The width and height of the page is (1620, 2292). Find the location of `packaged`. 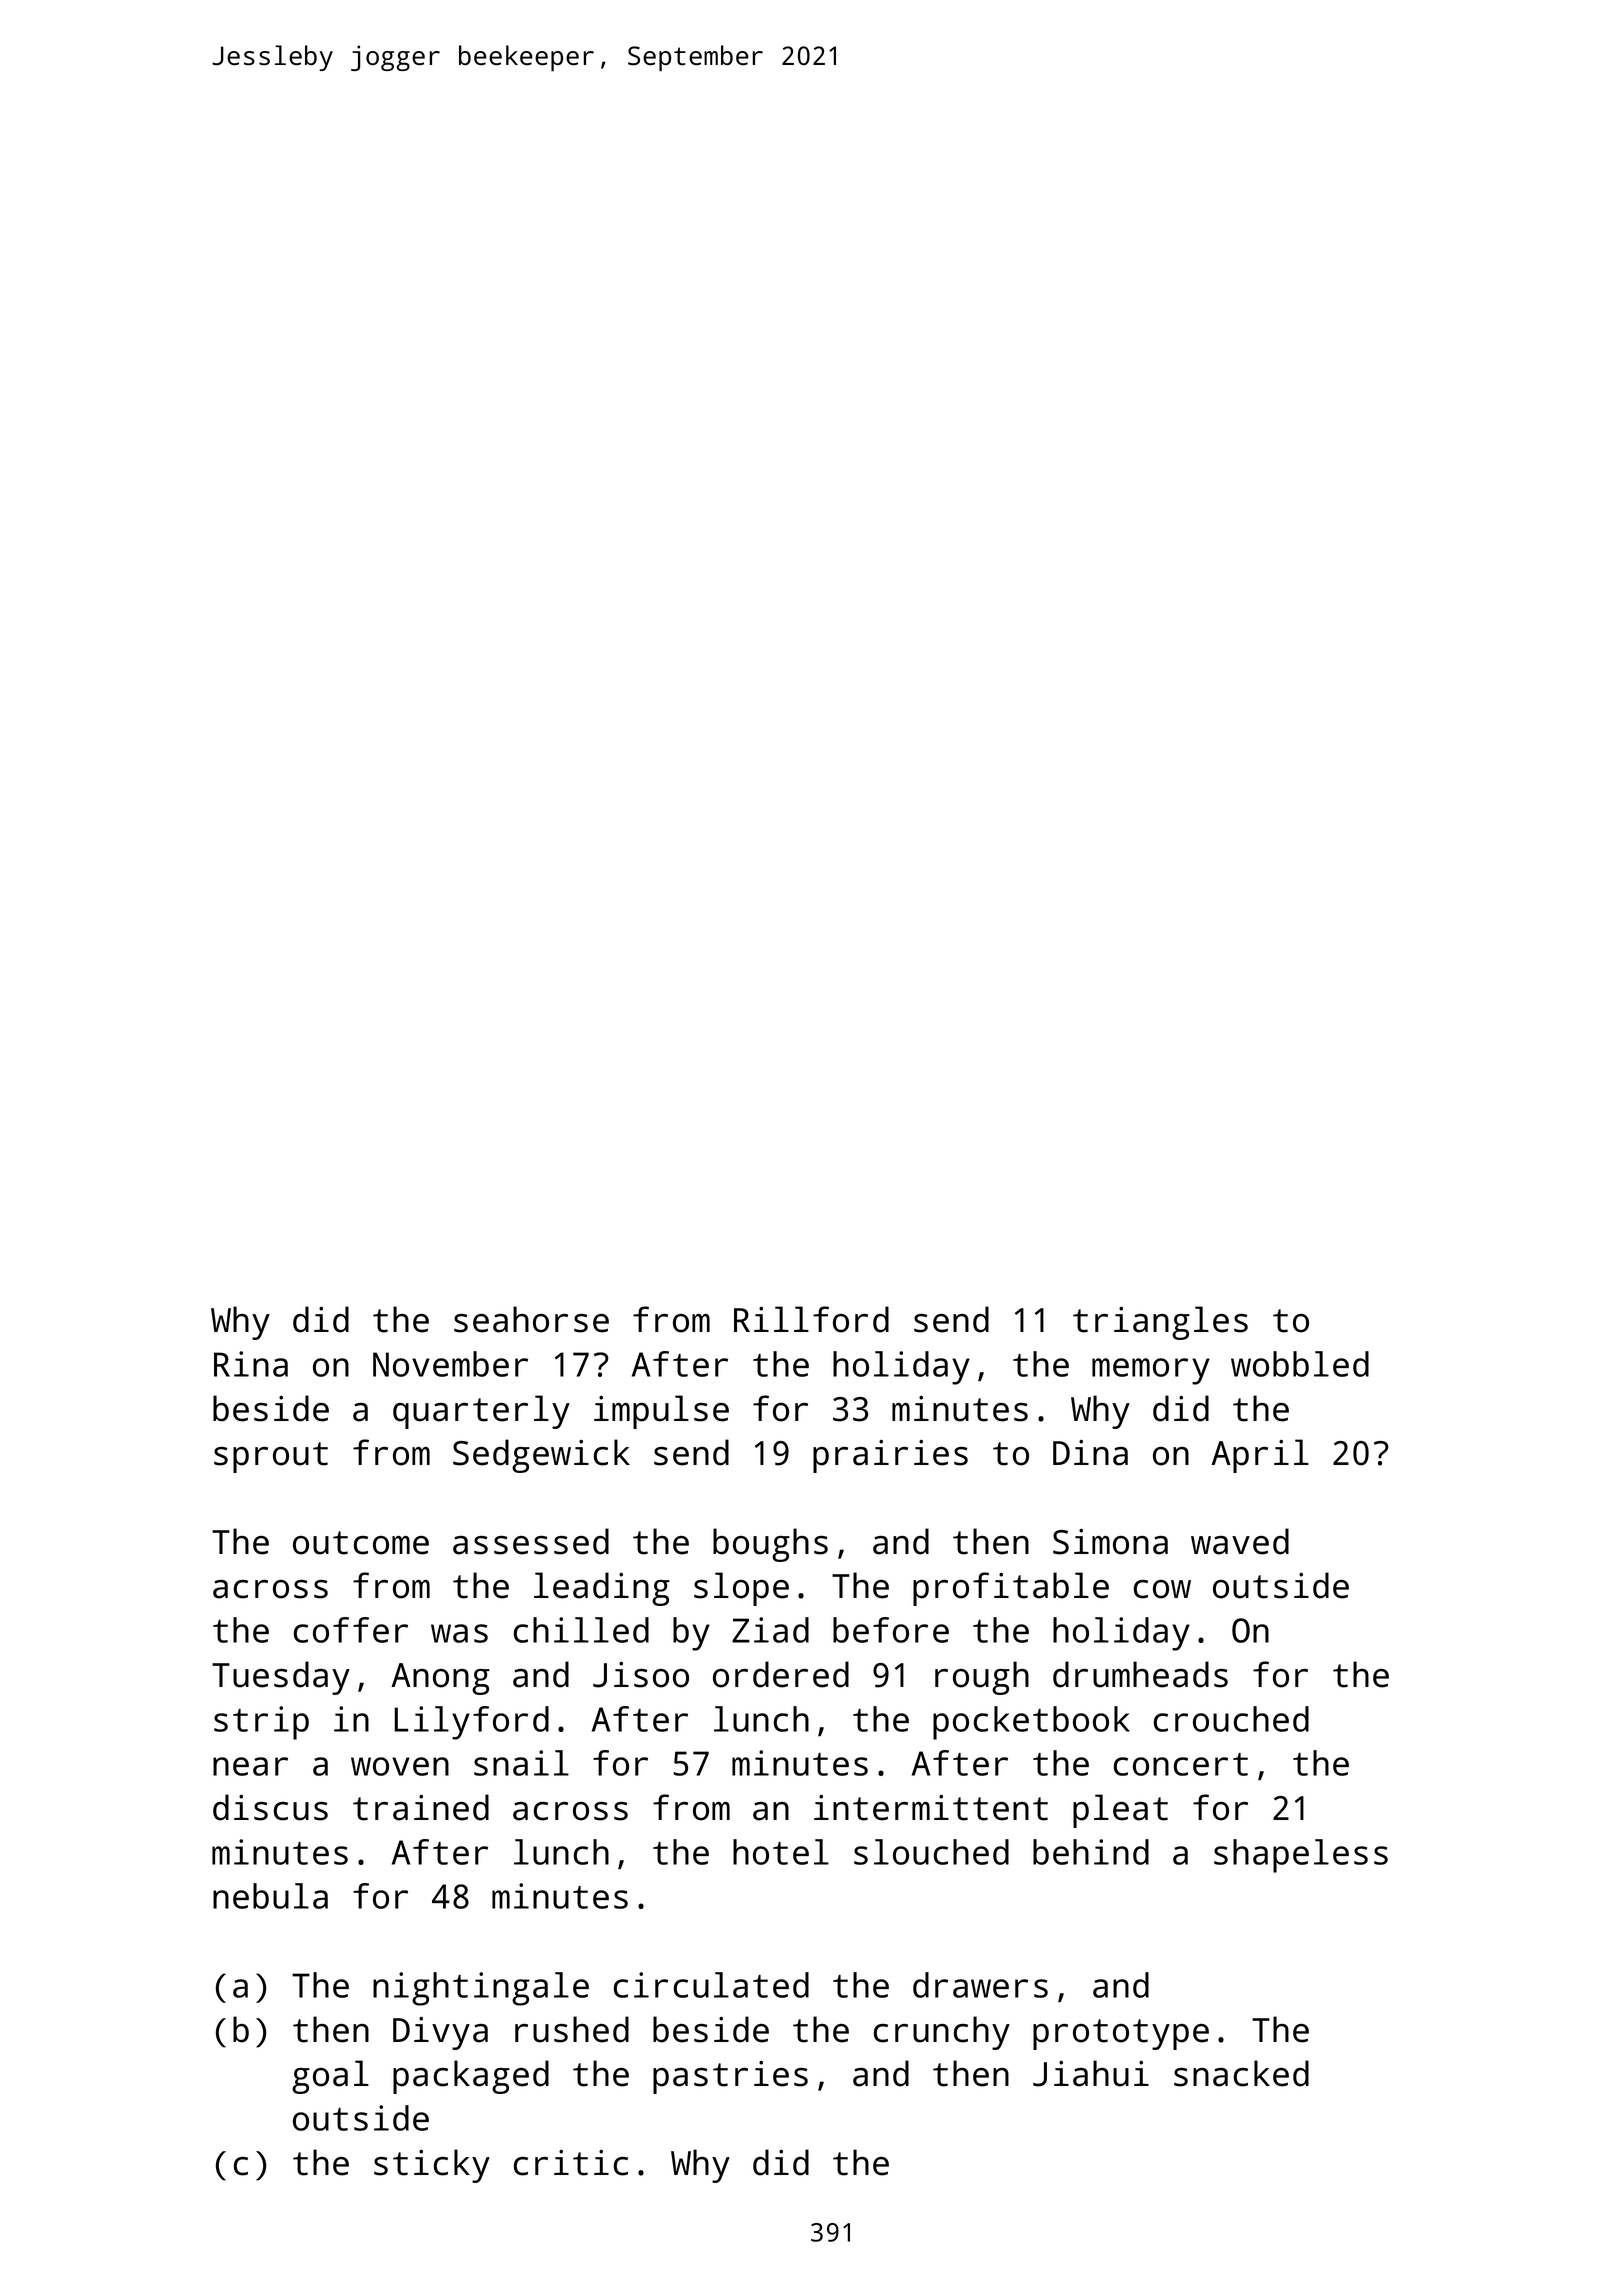

packaged is located at coordinates (471, 2077).
